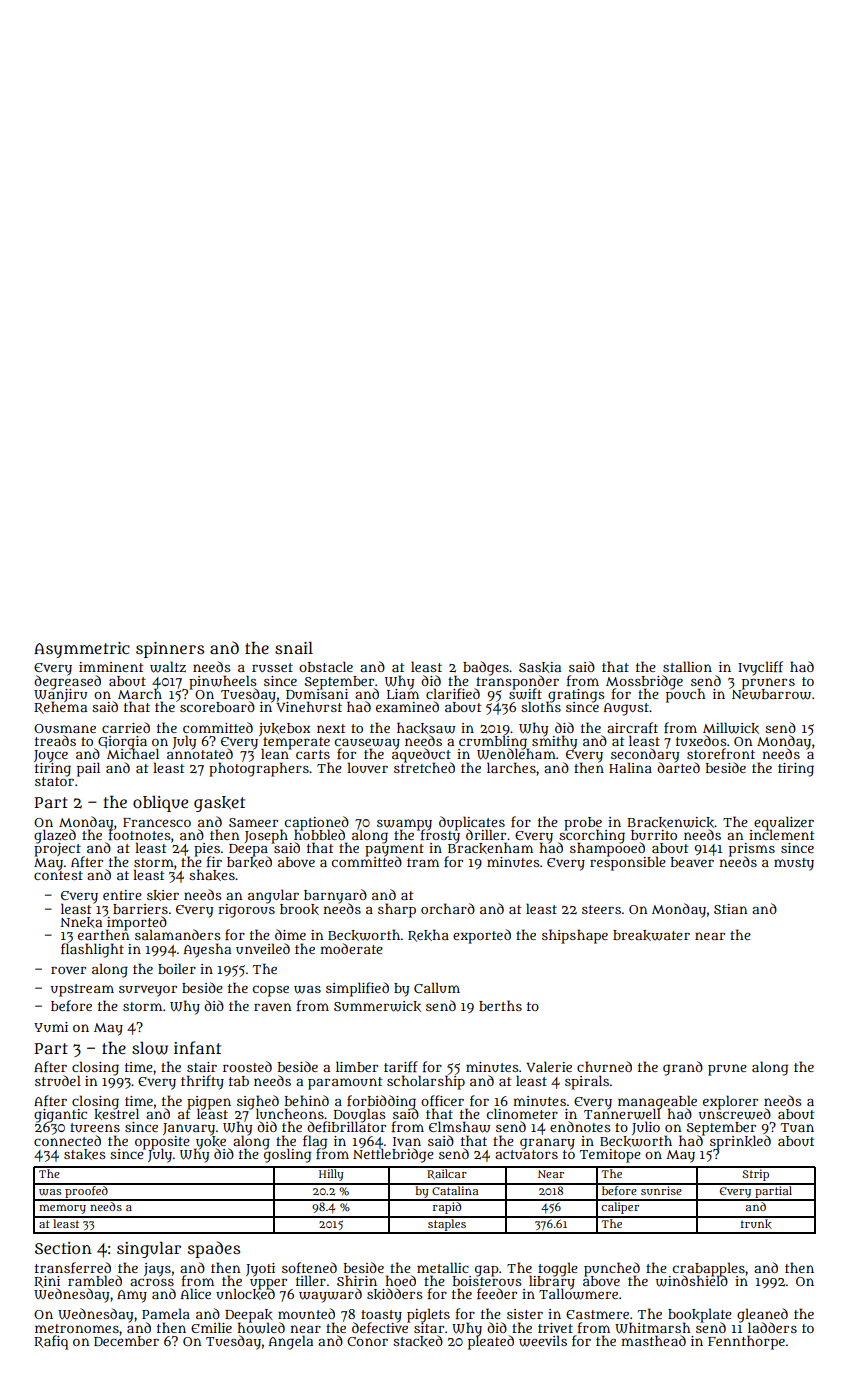 This page has height=1400, width=849. Describe the element at coordinates (326, 666) in the page. I see `obstacle` at that location.
